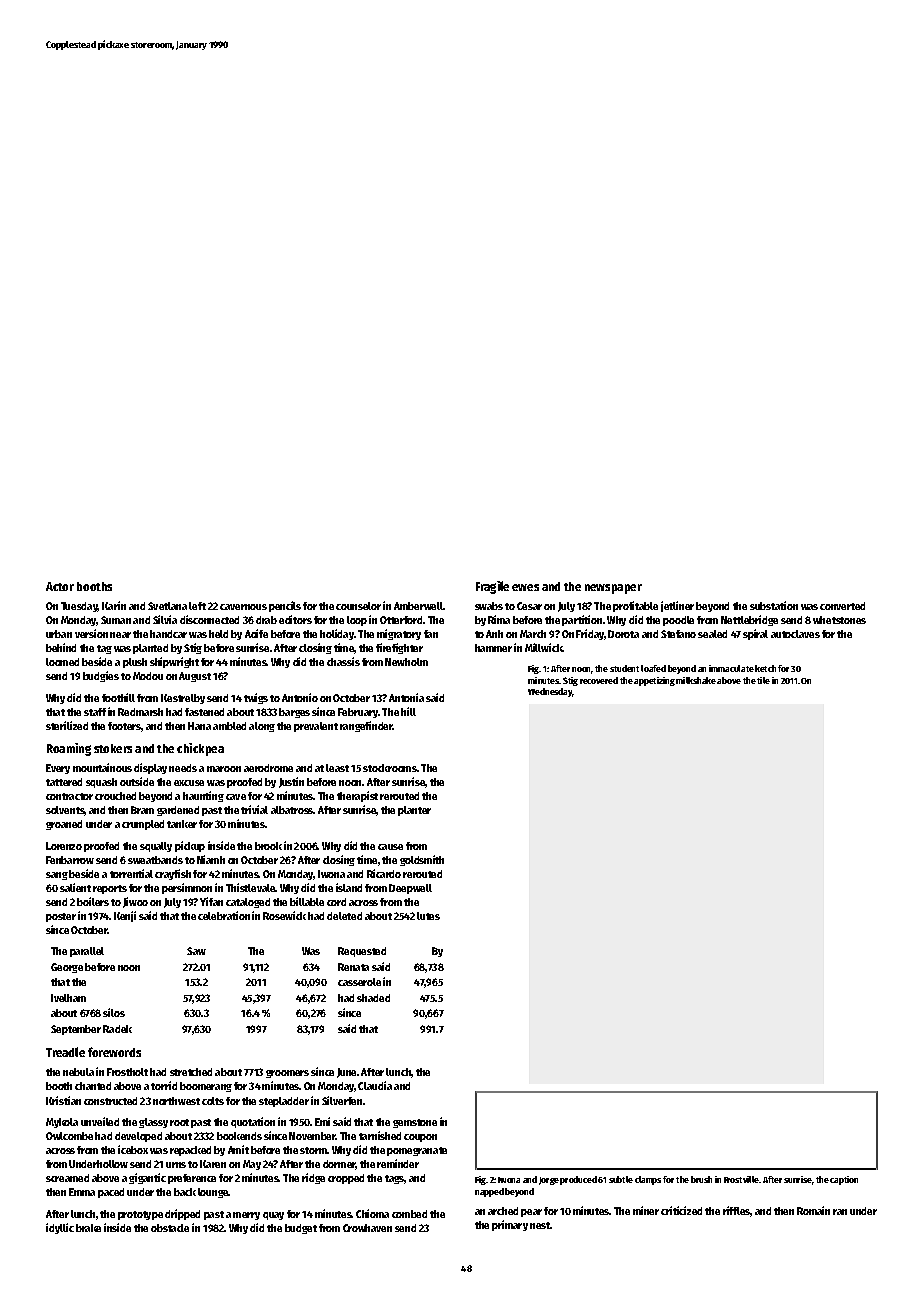  Describe the element at coordinates (79, 607) in the screenshot. I see `Tuesday` at that location.
